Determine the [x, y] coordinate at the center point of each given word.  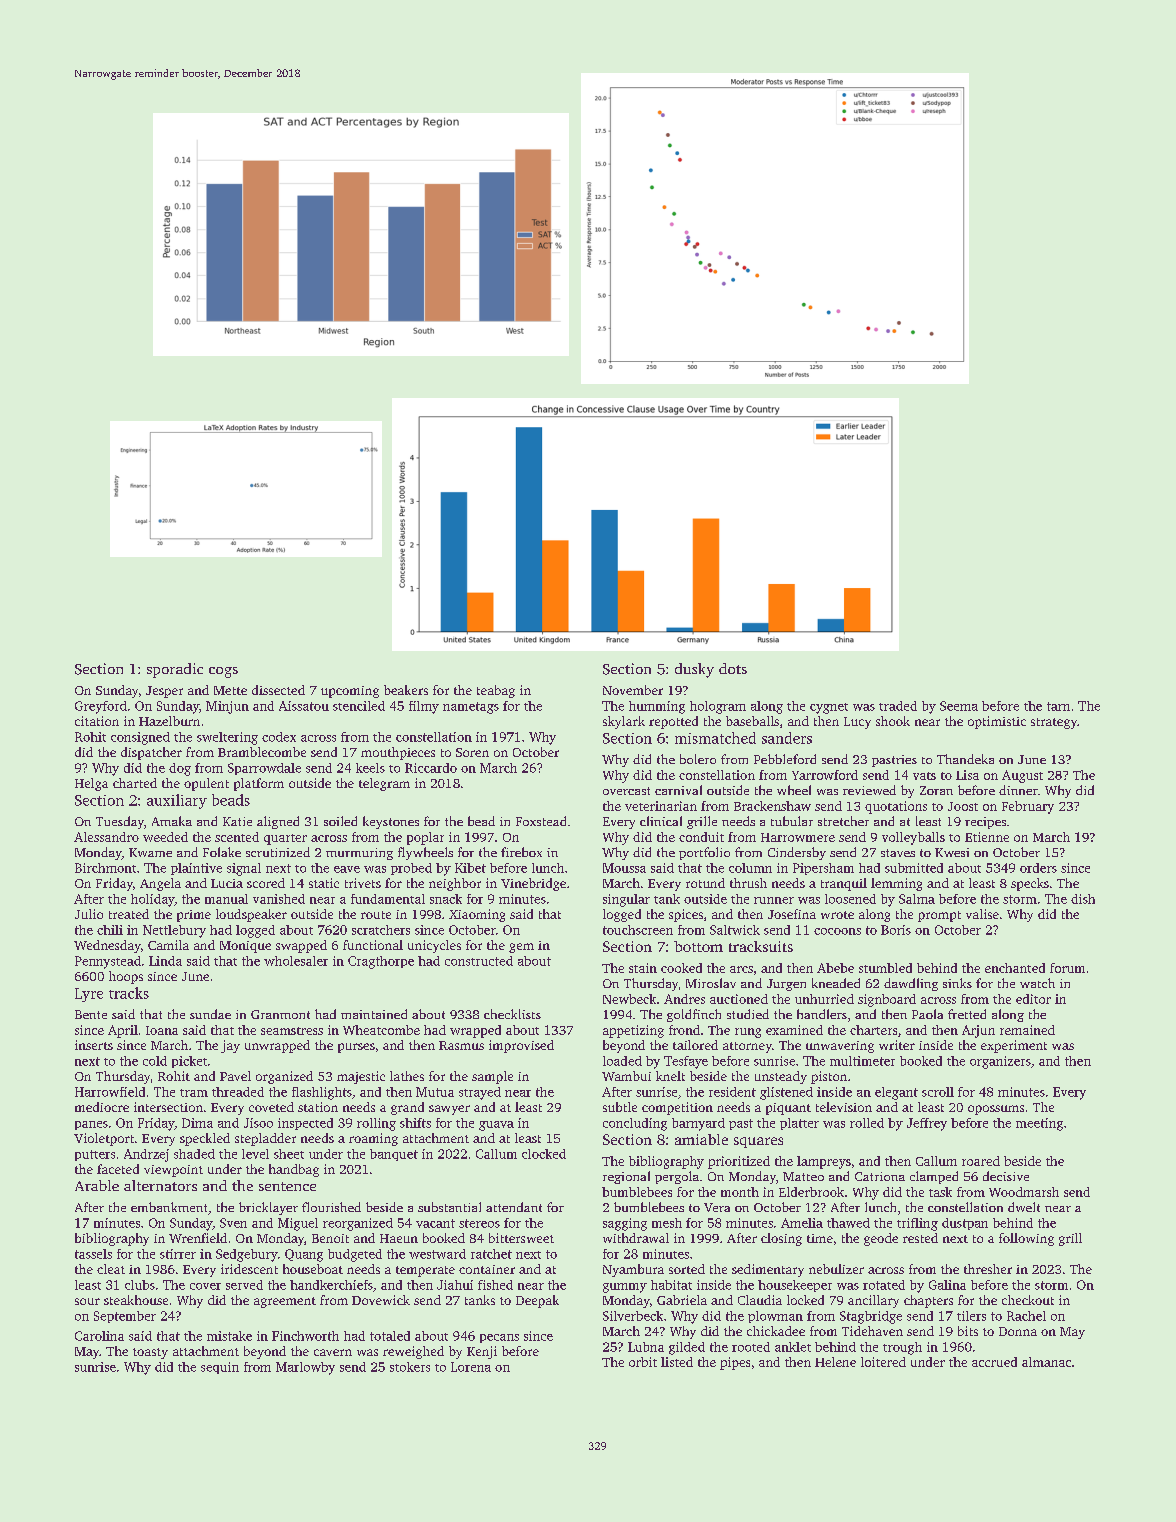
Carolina [99, 1336]
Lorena [471, 1367]
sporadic [175, 670]
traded [898, 706]
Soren [472, 752]
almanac [1046, 1362]
